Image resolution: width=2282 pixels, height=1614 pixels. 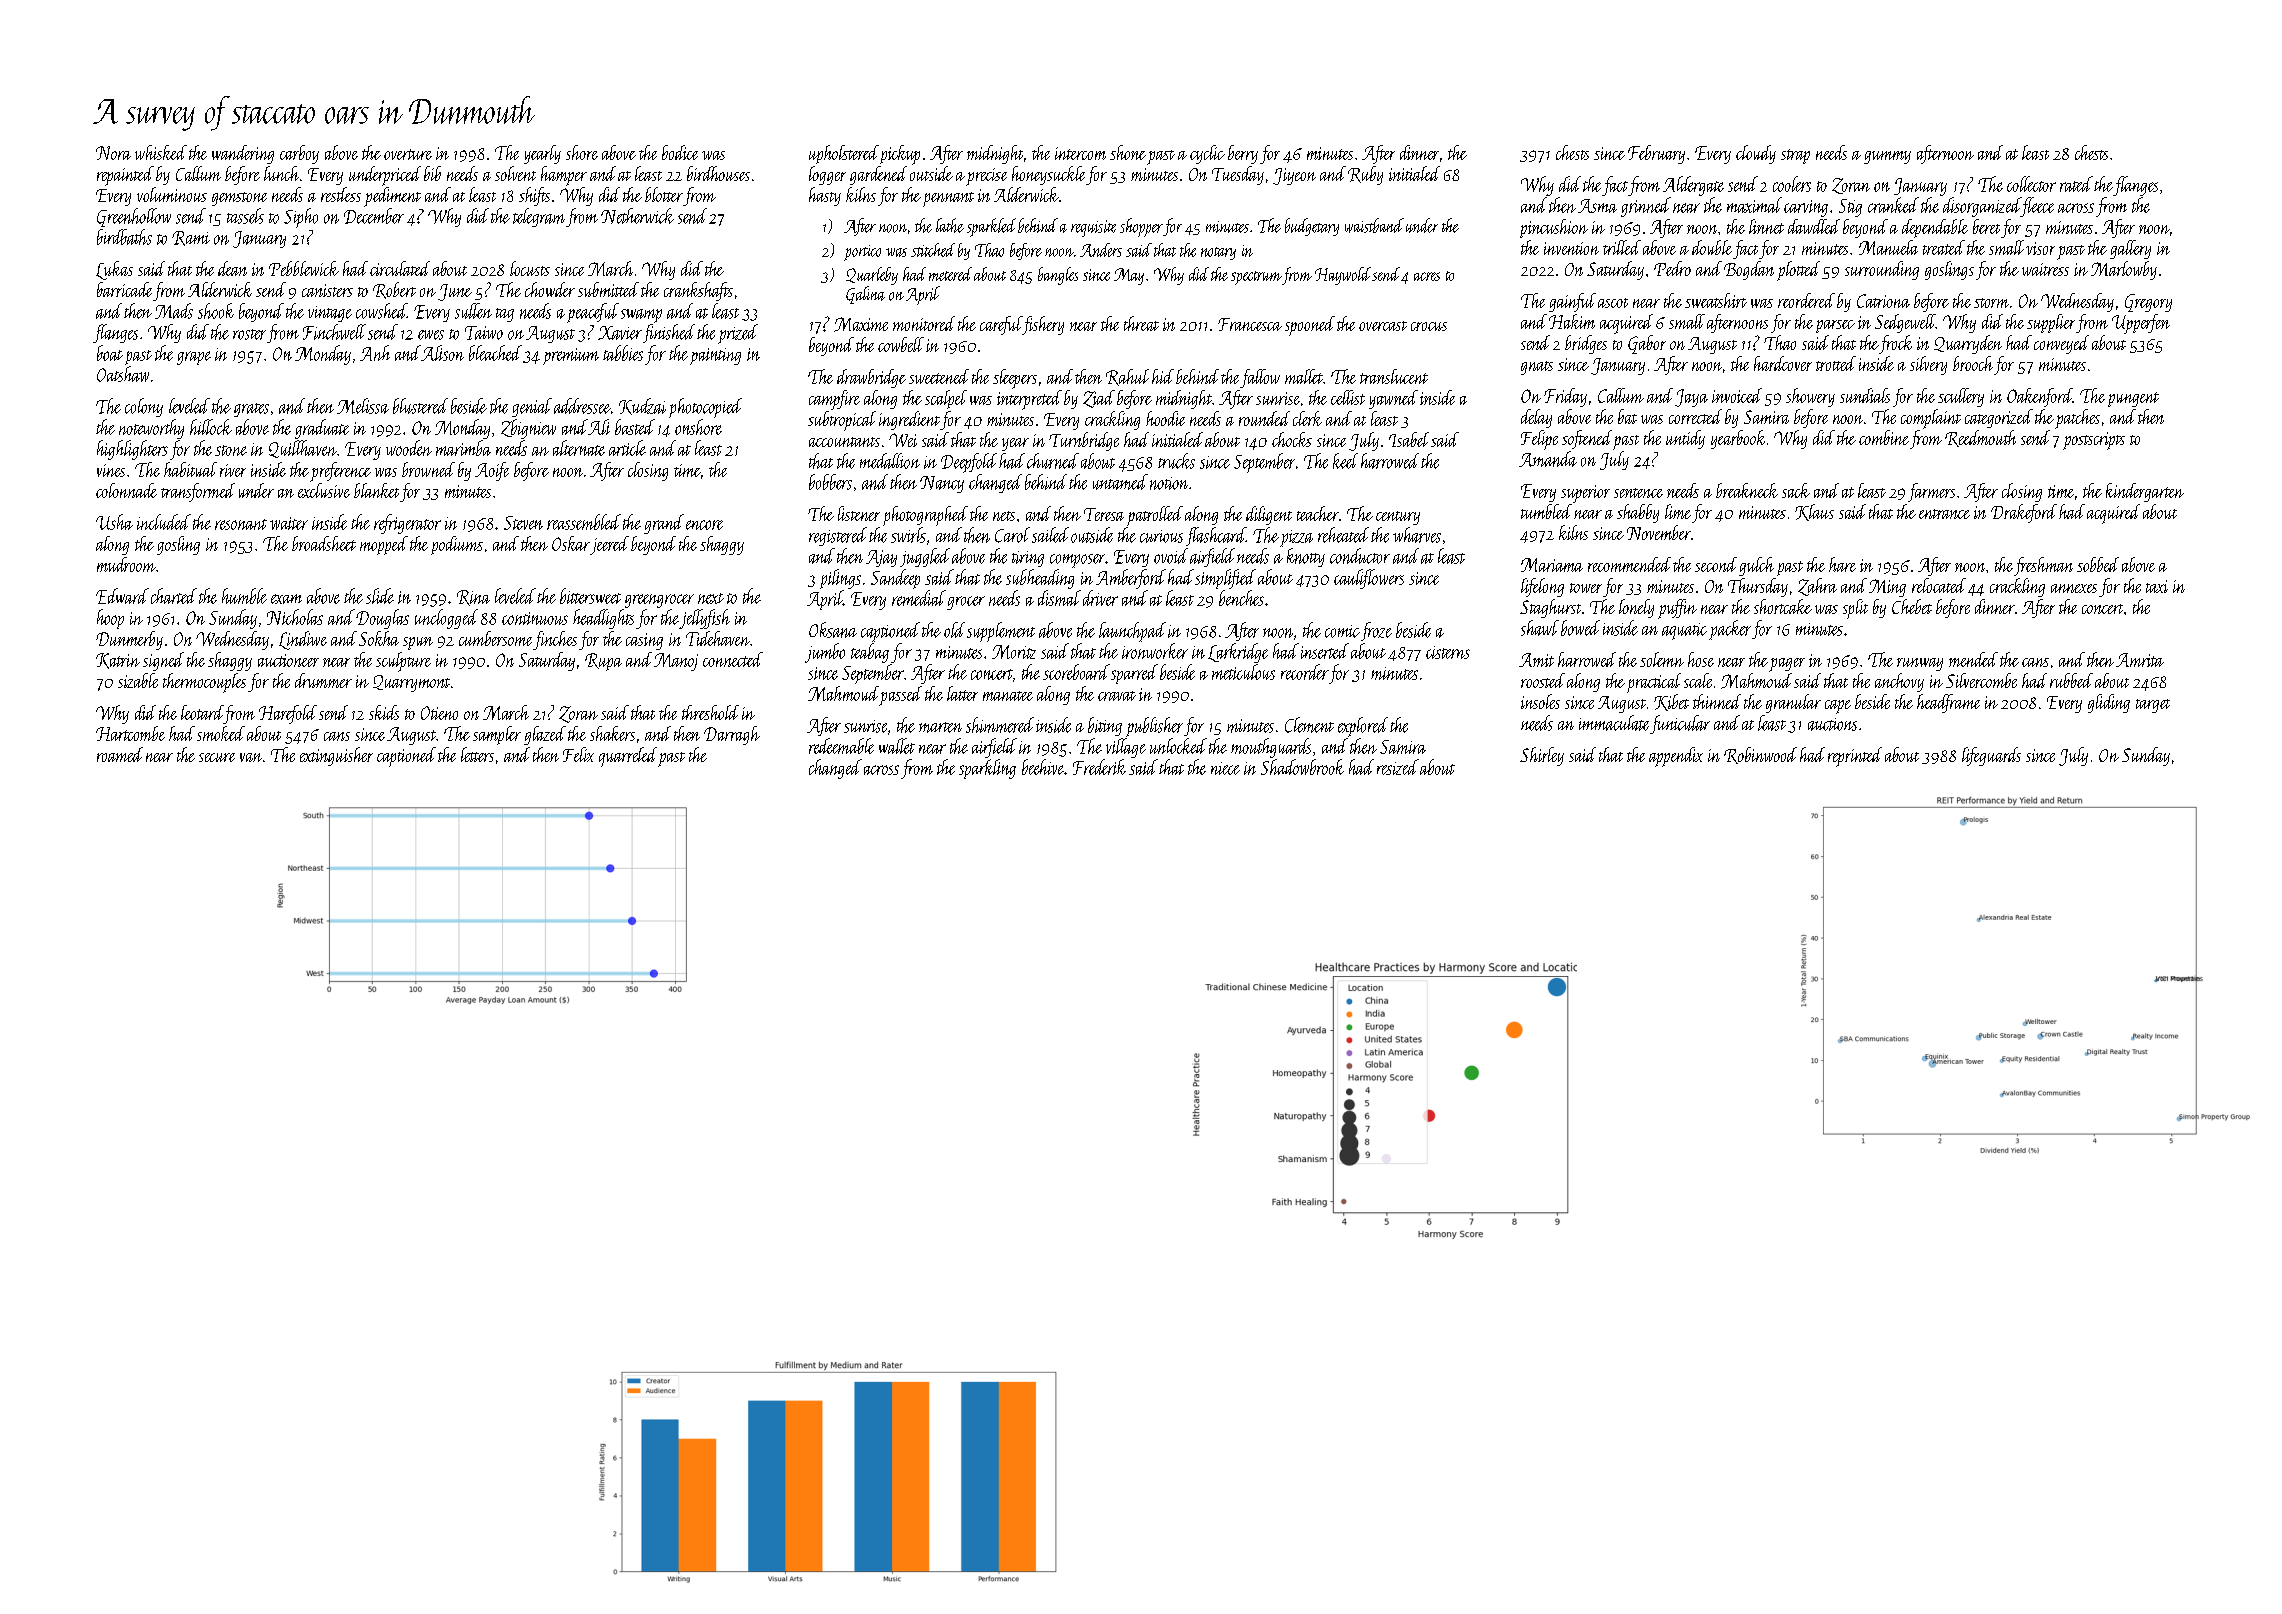 What do you see at coordinates (2133, 399) in the screenshot?
I see `pungent` at bounding box center [2133, 399].
